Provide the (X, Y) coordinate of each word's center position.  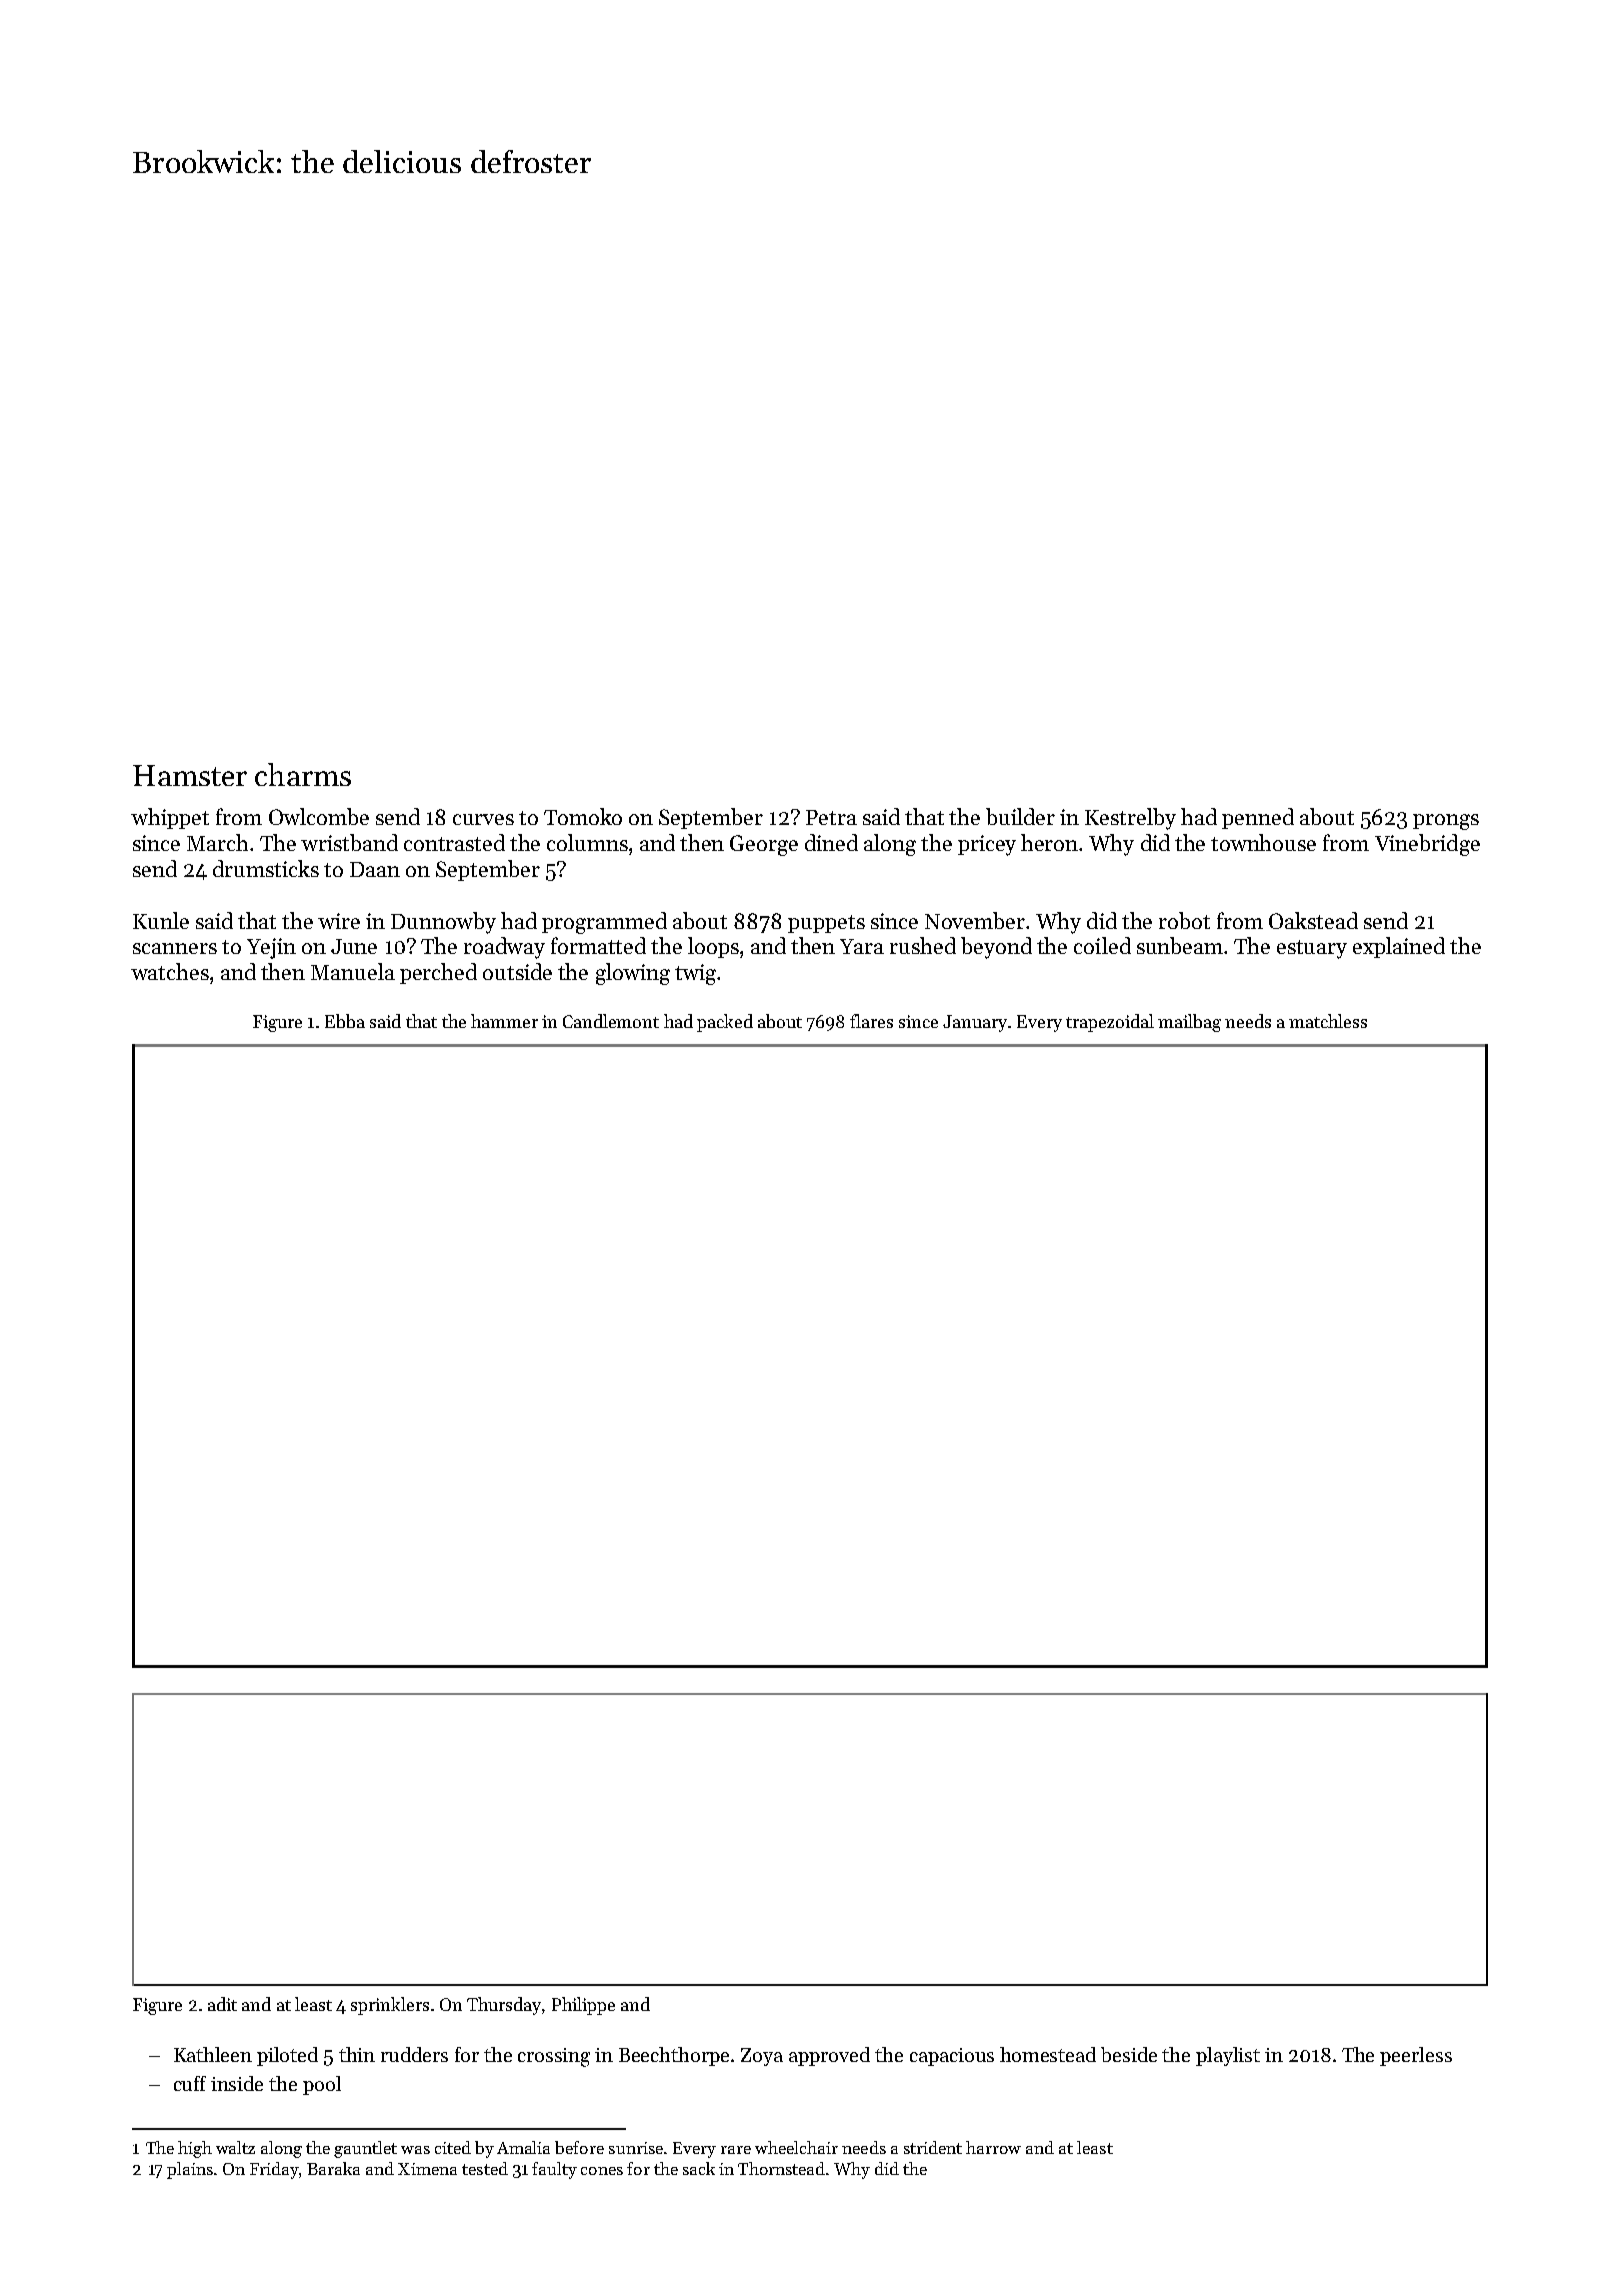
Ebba (345, 1021)
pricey (987, 845)
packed (725, 1023)
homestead (1048, 2054)
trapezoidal (1110, 1023)
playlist (1228, 2056)
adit (222, 2004)
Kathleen (213, 2054)
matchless (1328, 1021)
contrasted (454, 842)
